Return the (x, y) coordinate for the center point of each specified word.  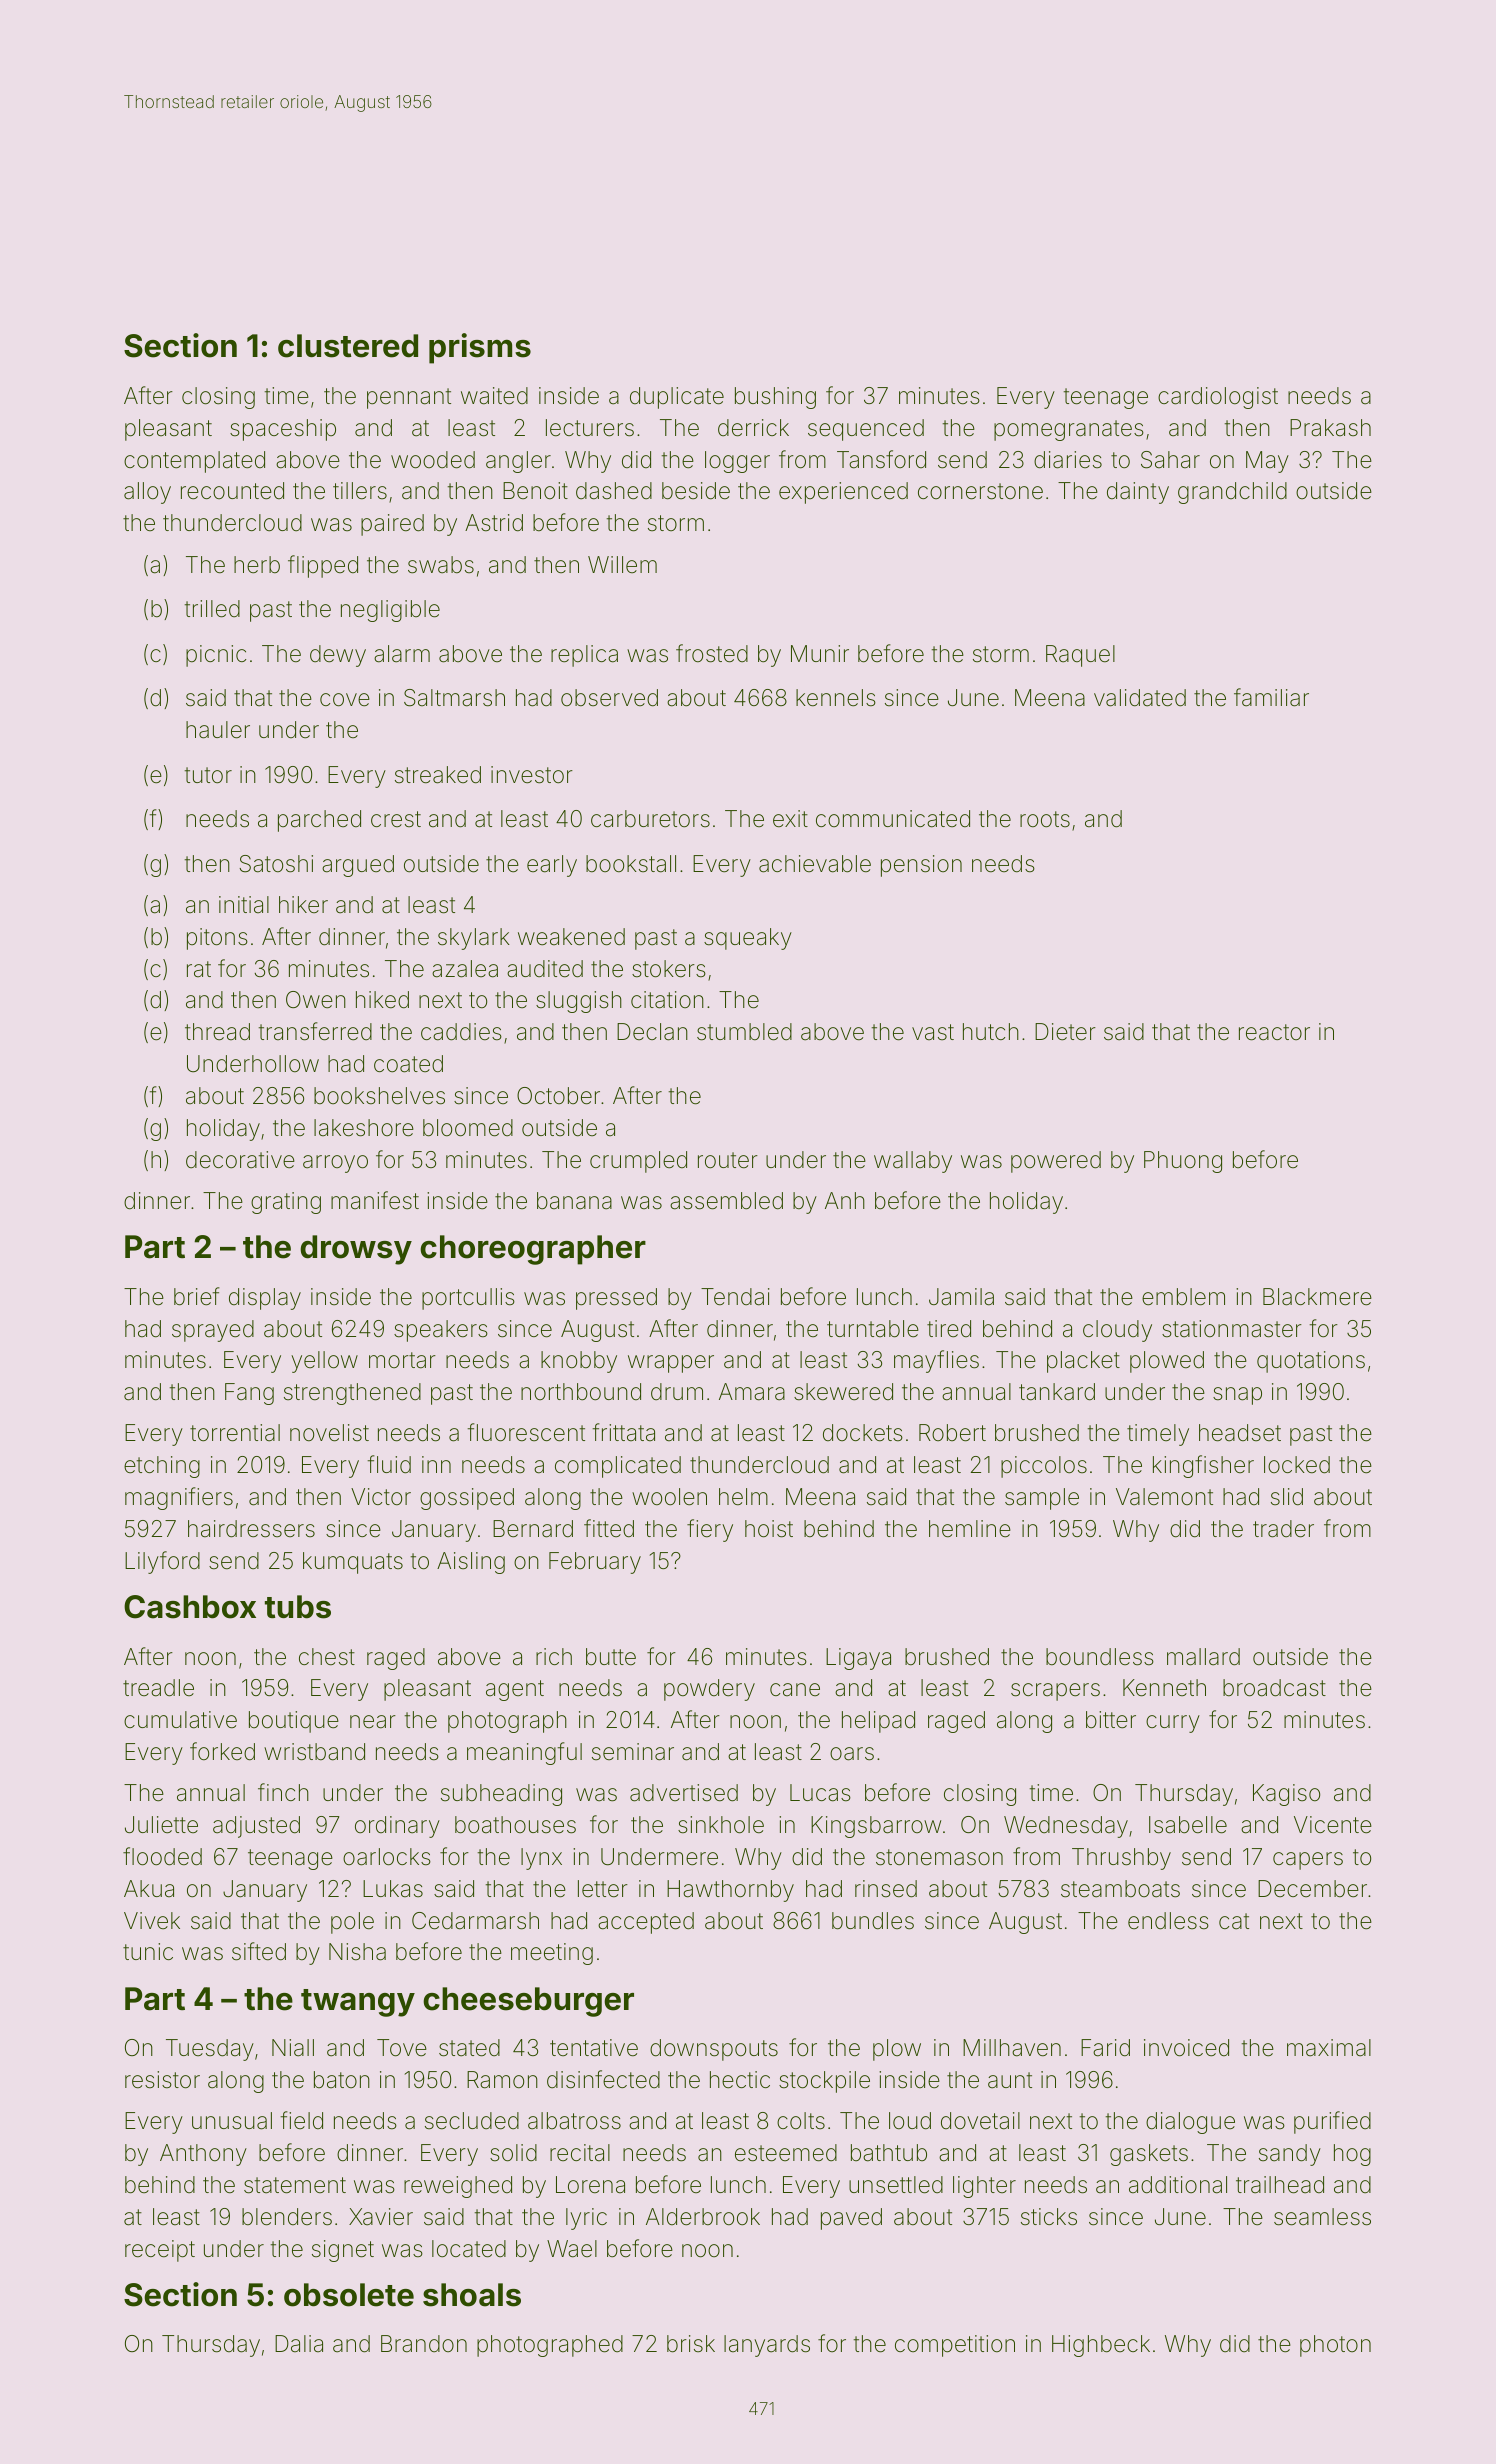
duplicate (677, 398)
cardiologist (1218, 398)
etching (162, 1467)
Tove (402, 2048)
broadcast (1274, 1688)
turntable (873, 1329)
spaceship (283, 430)
